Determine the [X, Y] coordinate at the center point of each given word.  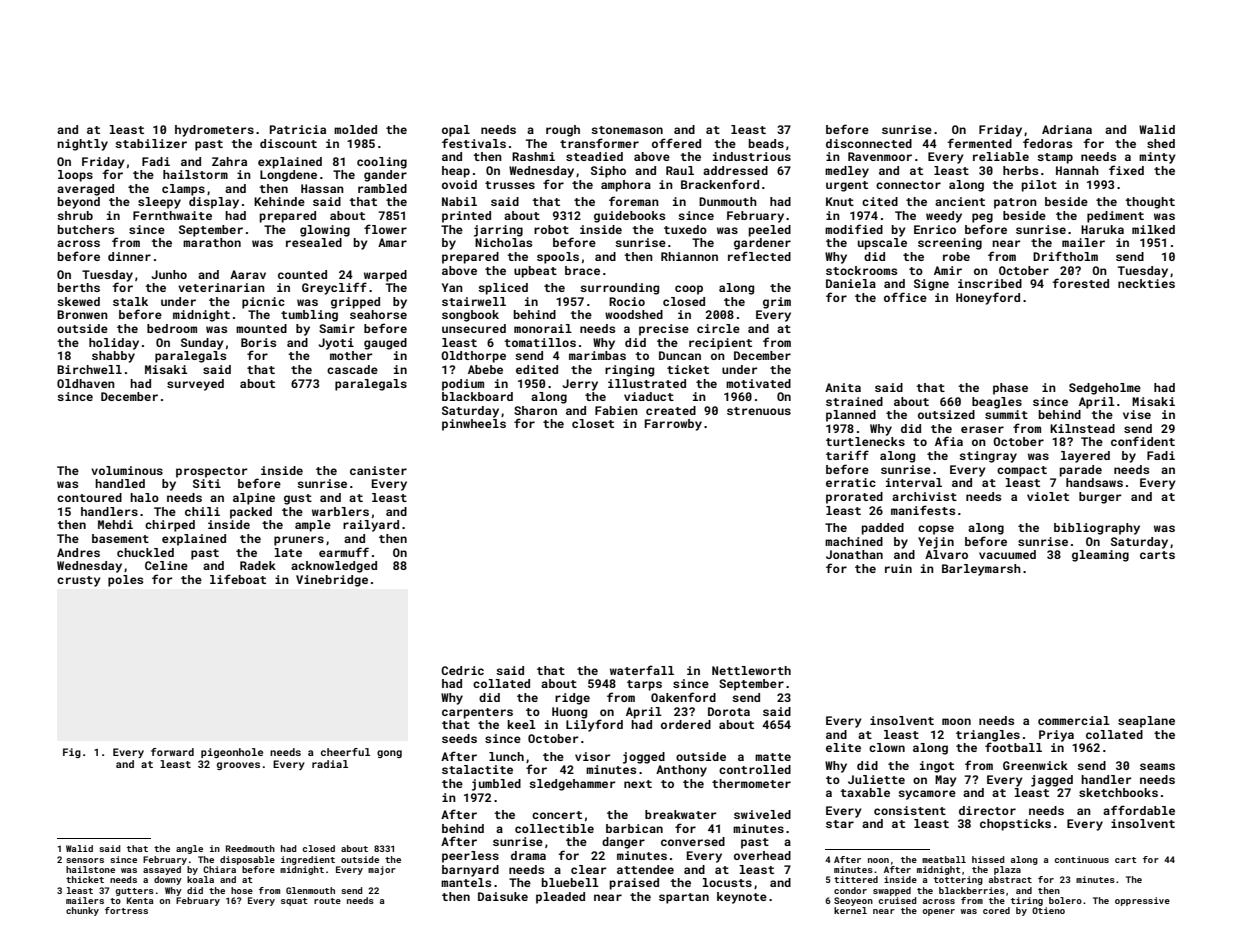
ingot [937, 767]
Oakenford [683, 697]
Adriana [1067, 129]
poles [125, 581]
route [327, 901]
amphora [626, 186]
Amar [392, 242]
